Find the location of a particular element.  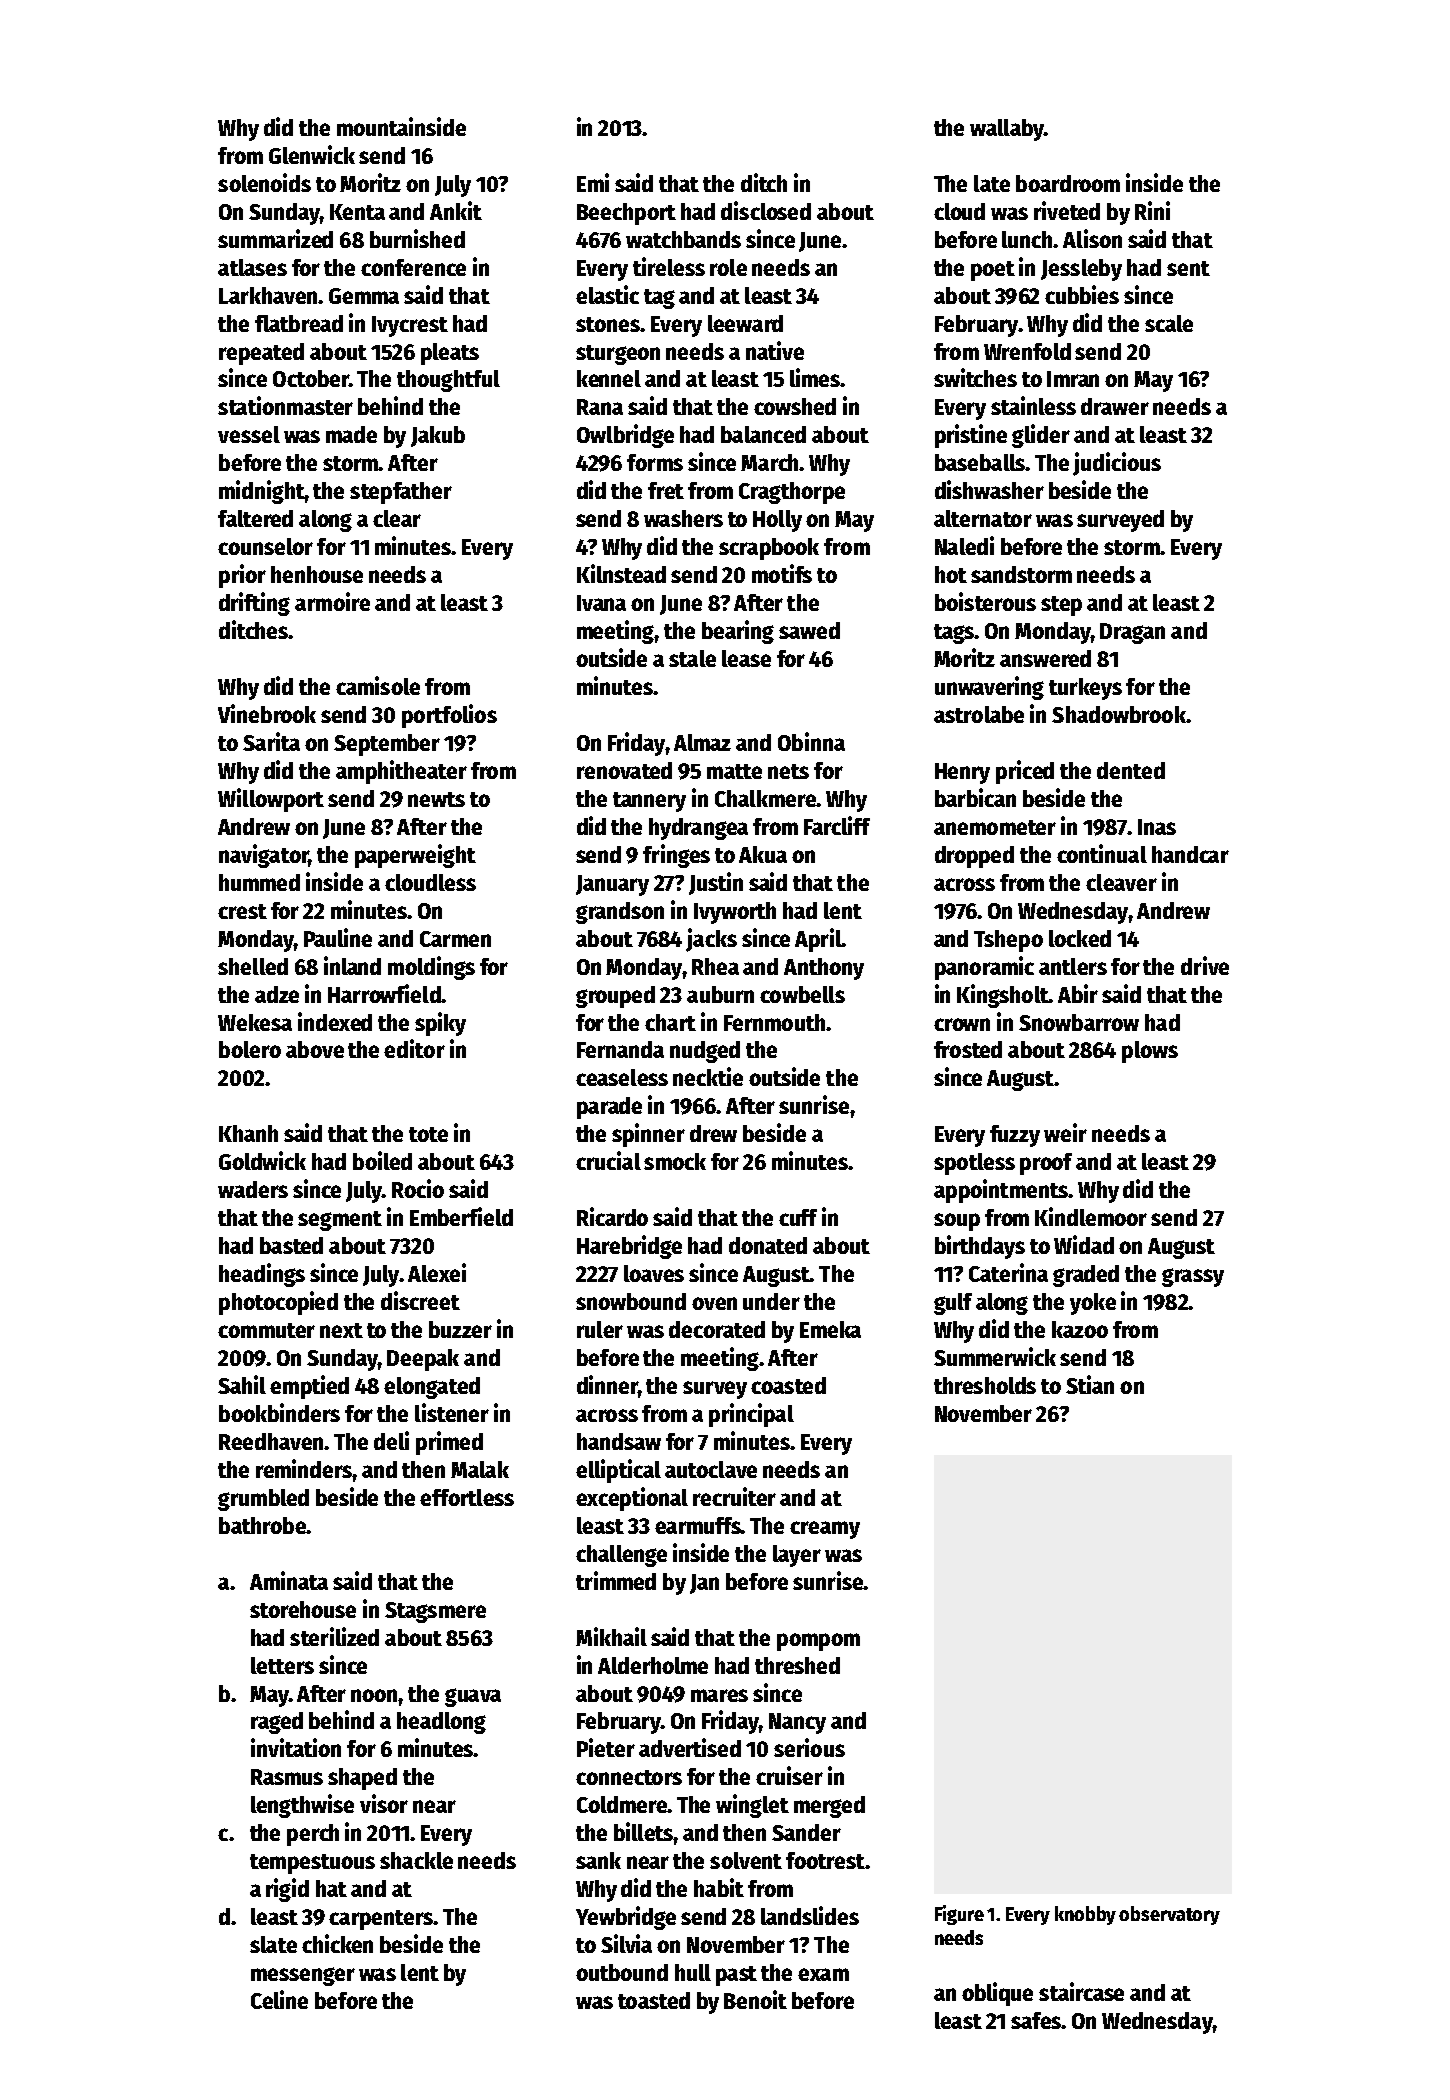

Glenwick is located at coordinates (312, 154).
